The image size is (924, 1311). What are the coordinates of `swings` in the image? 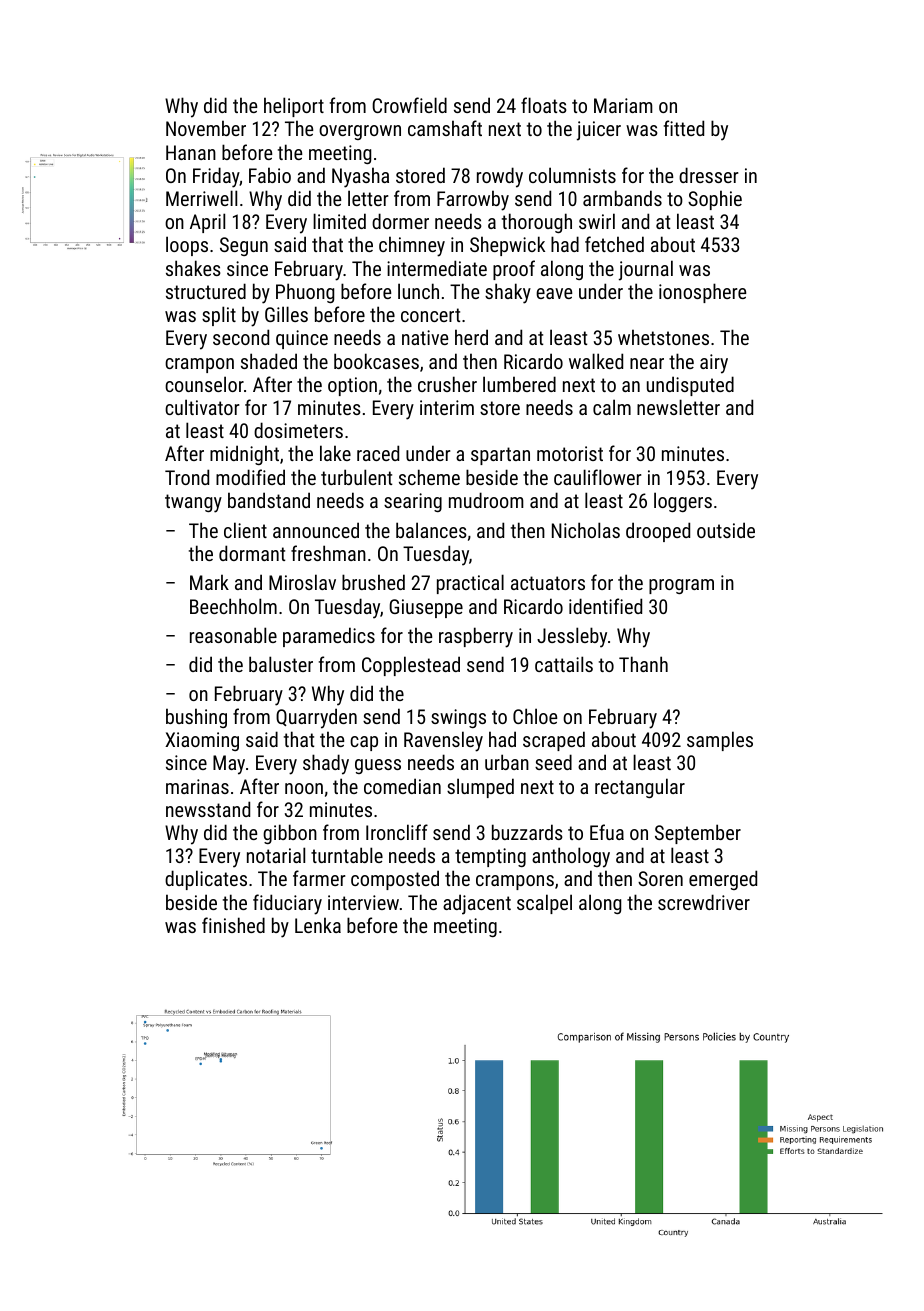 It's located at (458, 718).
